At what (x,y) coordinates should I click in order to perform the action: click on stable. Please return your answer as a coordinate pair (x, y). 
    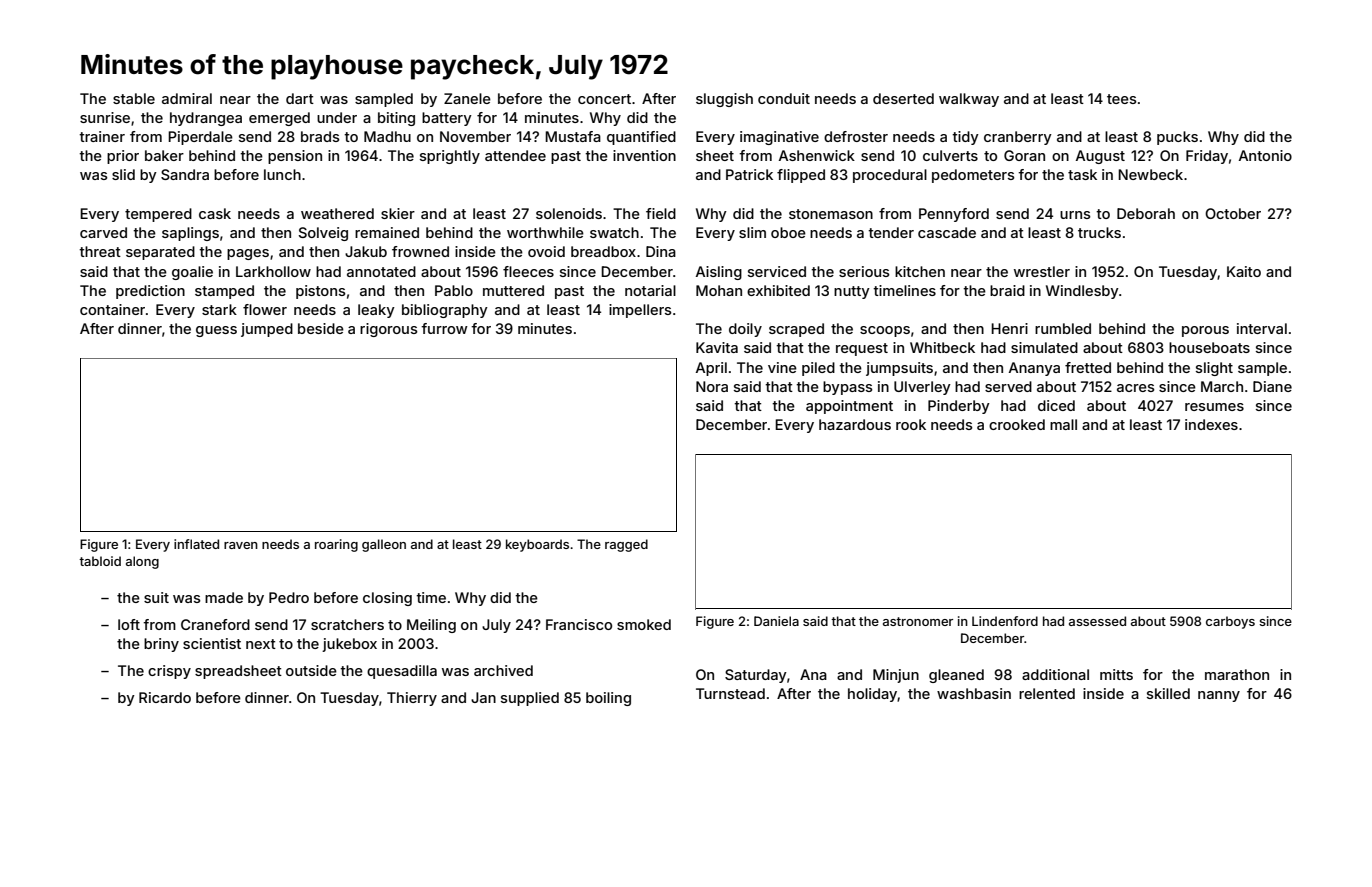
    Looking at the image, I should click on (134, 98).
